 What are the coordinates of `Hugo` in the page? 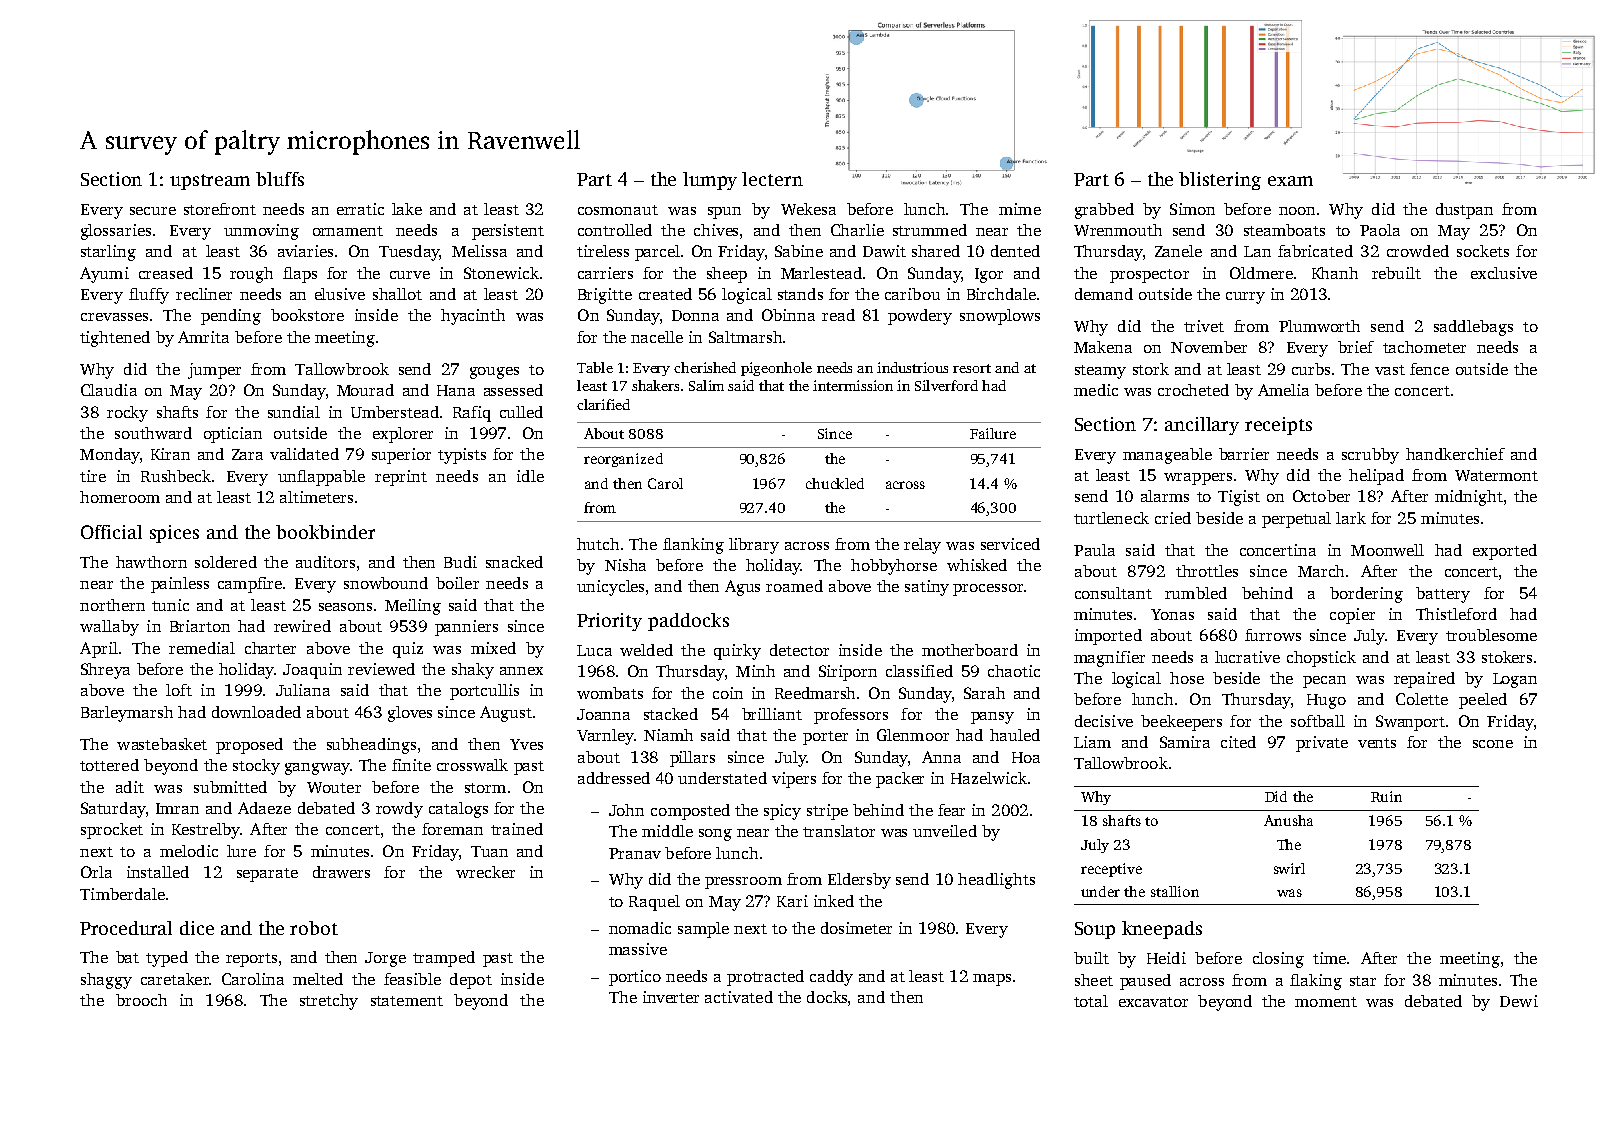 It's located at (1326, 701).
